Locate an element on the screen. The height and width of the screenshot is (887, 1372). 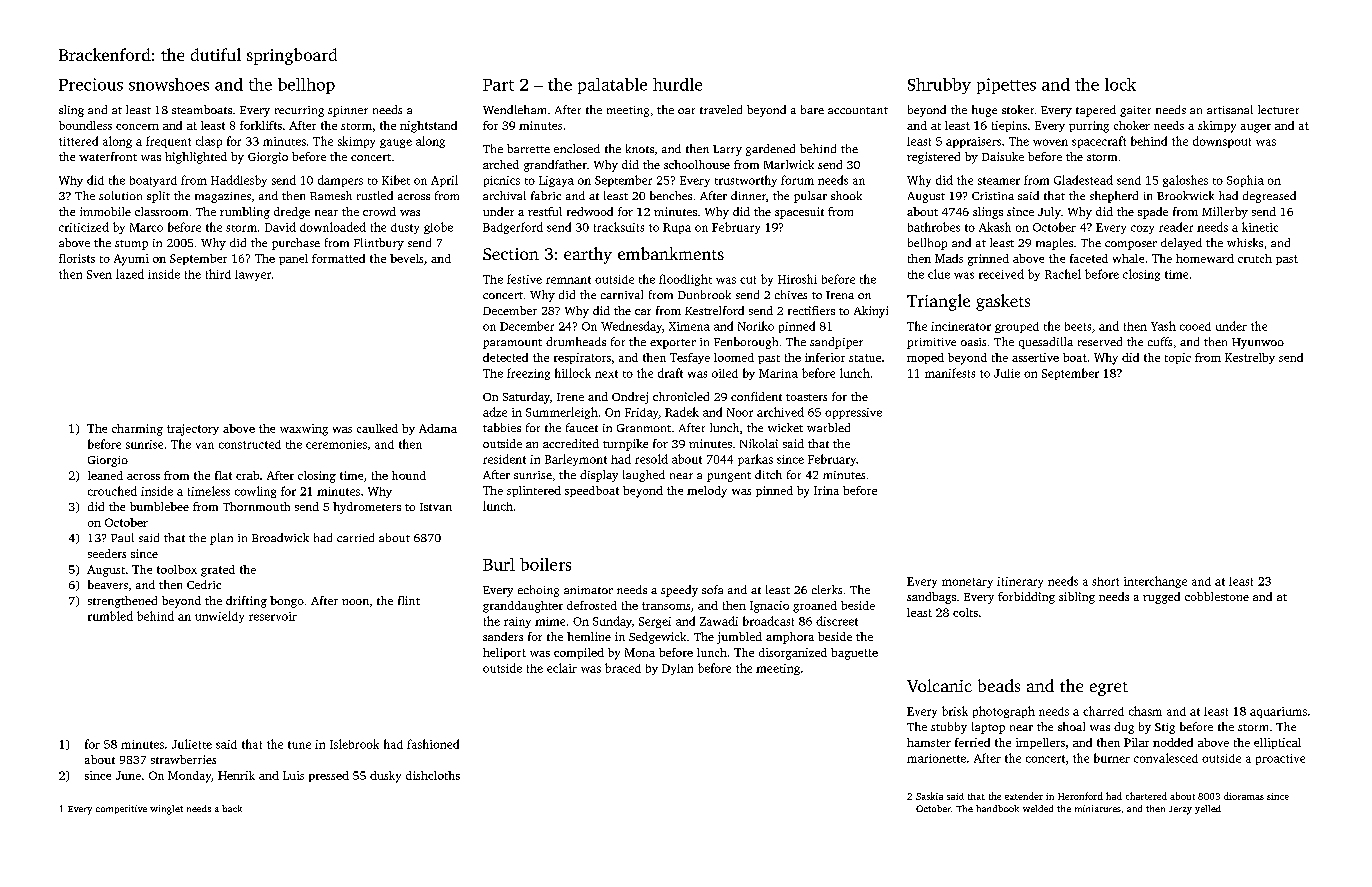
Dylan is located at coordinates (677, 669).
